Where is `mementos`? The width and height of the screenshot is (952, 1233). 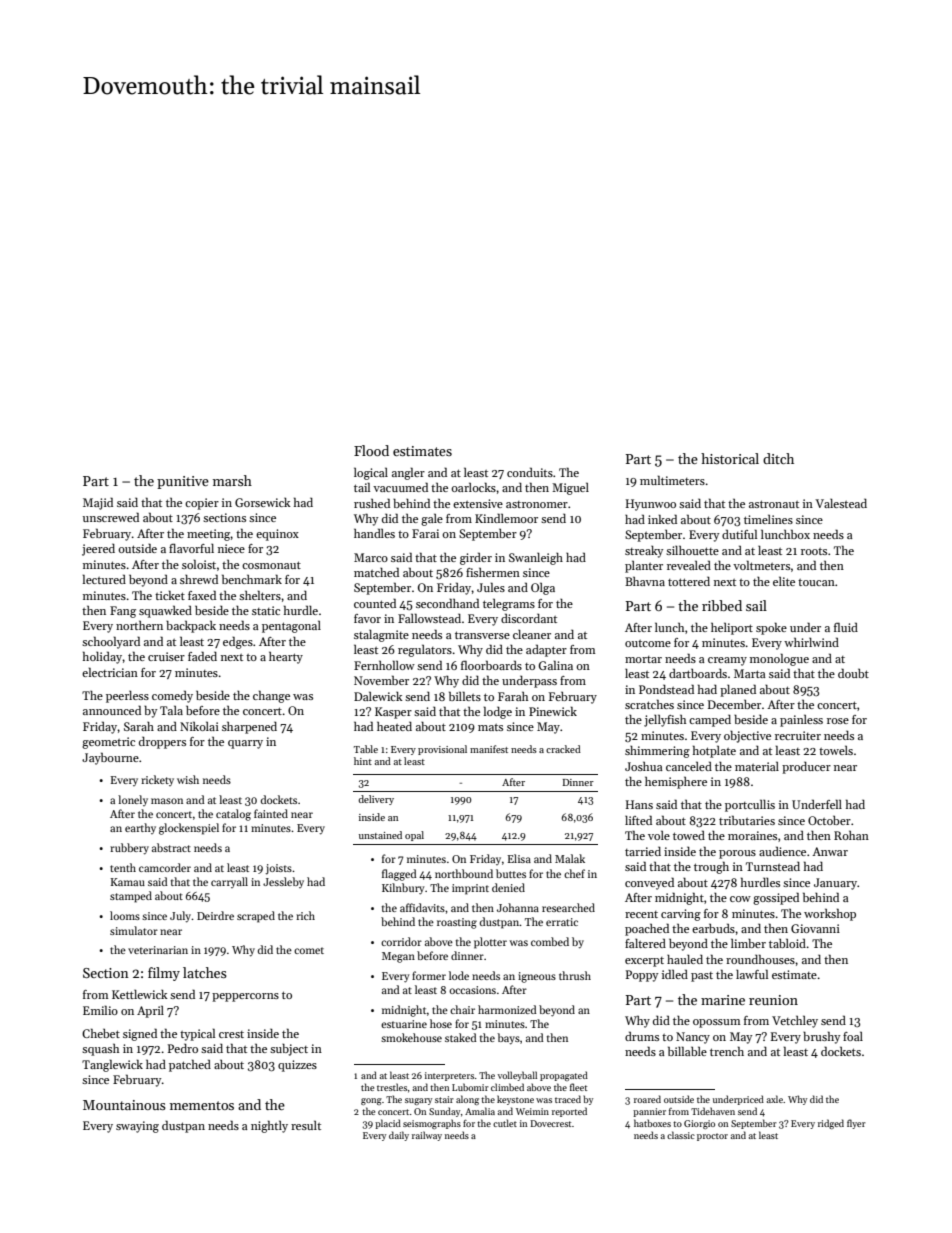
mementos is located at coordinates (202, 1105).
